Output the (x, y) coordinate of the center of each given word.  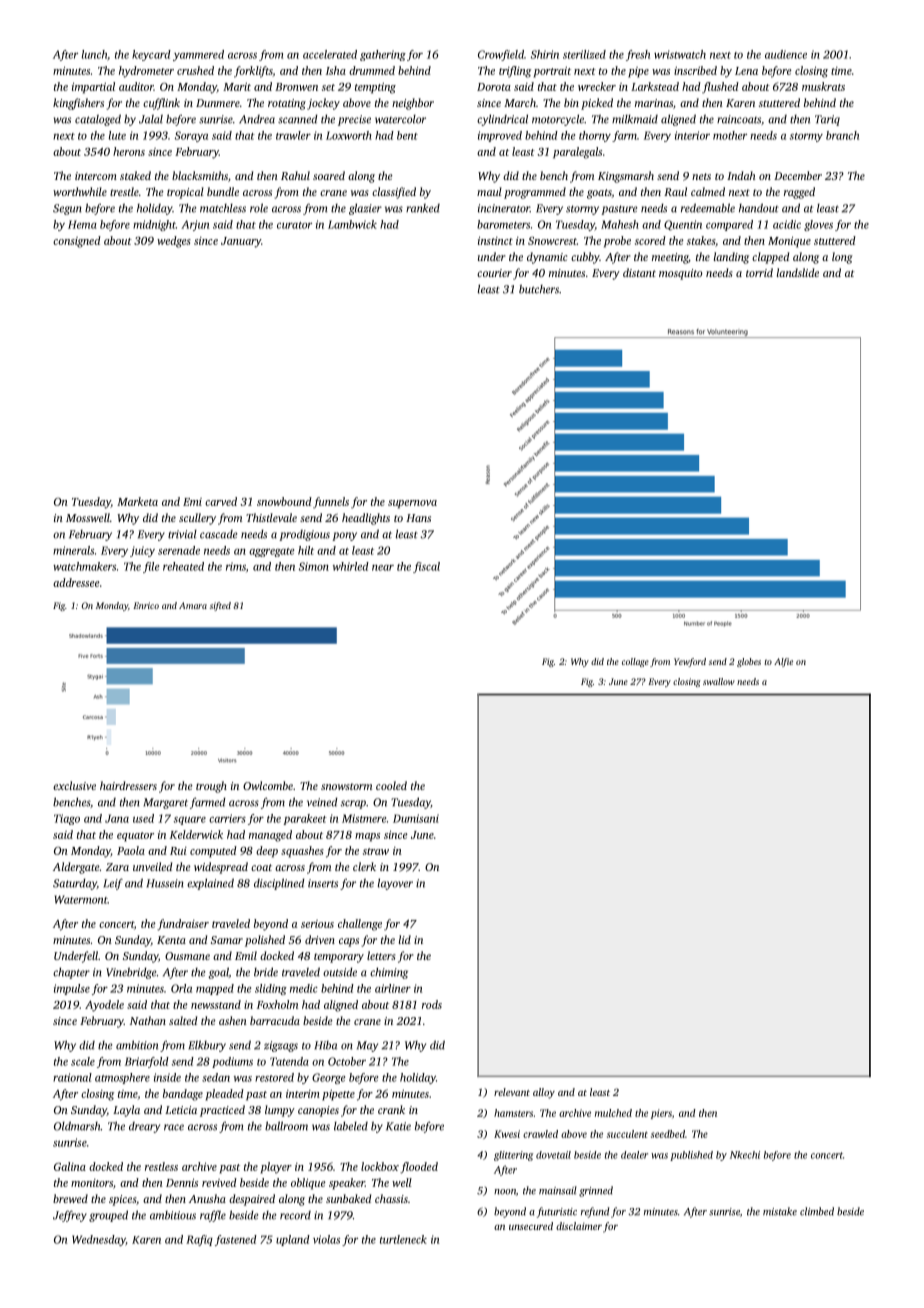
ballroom (286, 1126)
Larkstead (655, 86)
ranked (423, 208)
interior (692, 135)
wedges (174, 242)
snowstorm (346, 786)
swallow (719, 681)
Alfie (783, 662)
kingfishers (78, 104)
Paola (131, 850)
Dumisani (416, 818)
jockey (323, 104)
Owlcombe (268, 785)
